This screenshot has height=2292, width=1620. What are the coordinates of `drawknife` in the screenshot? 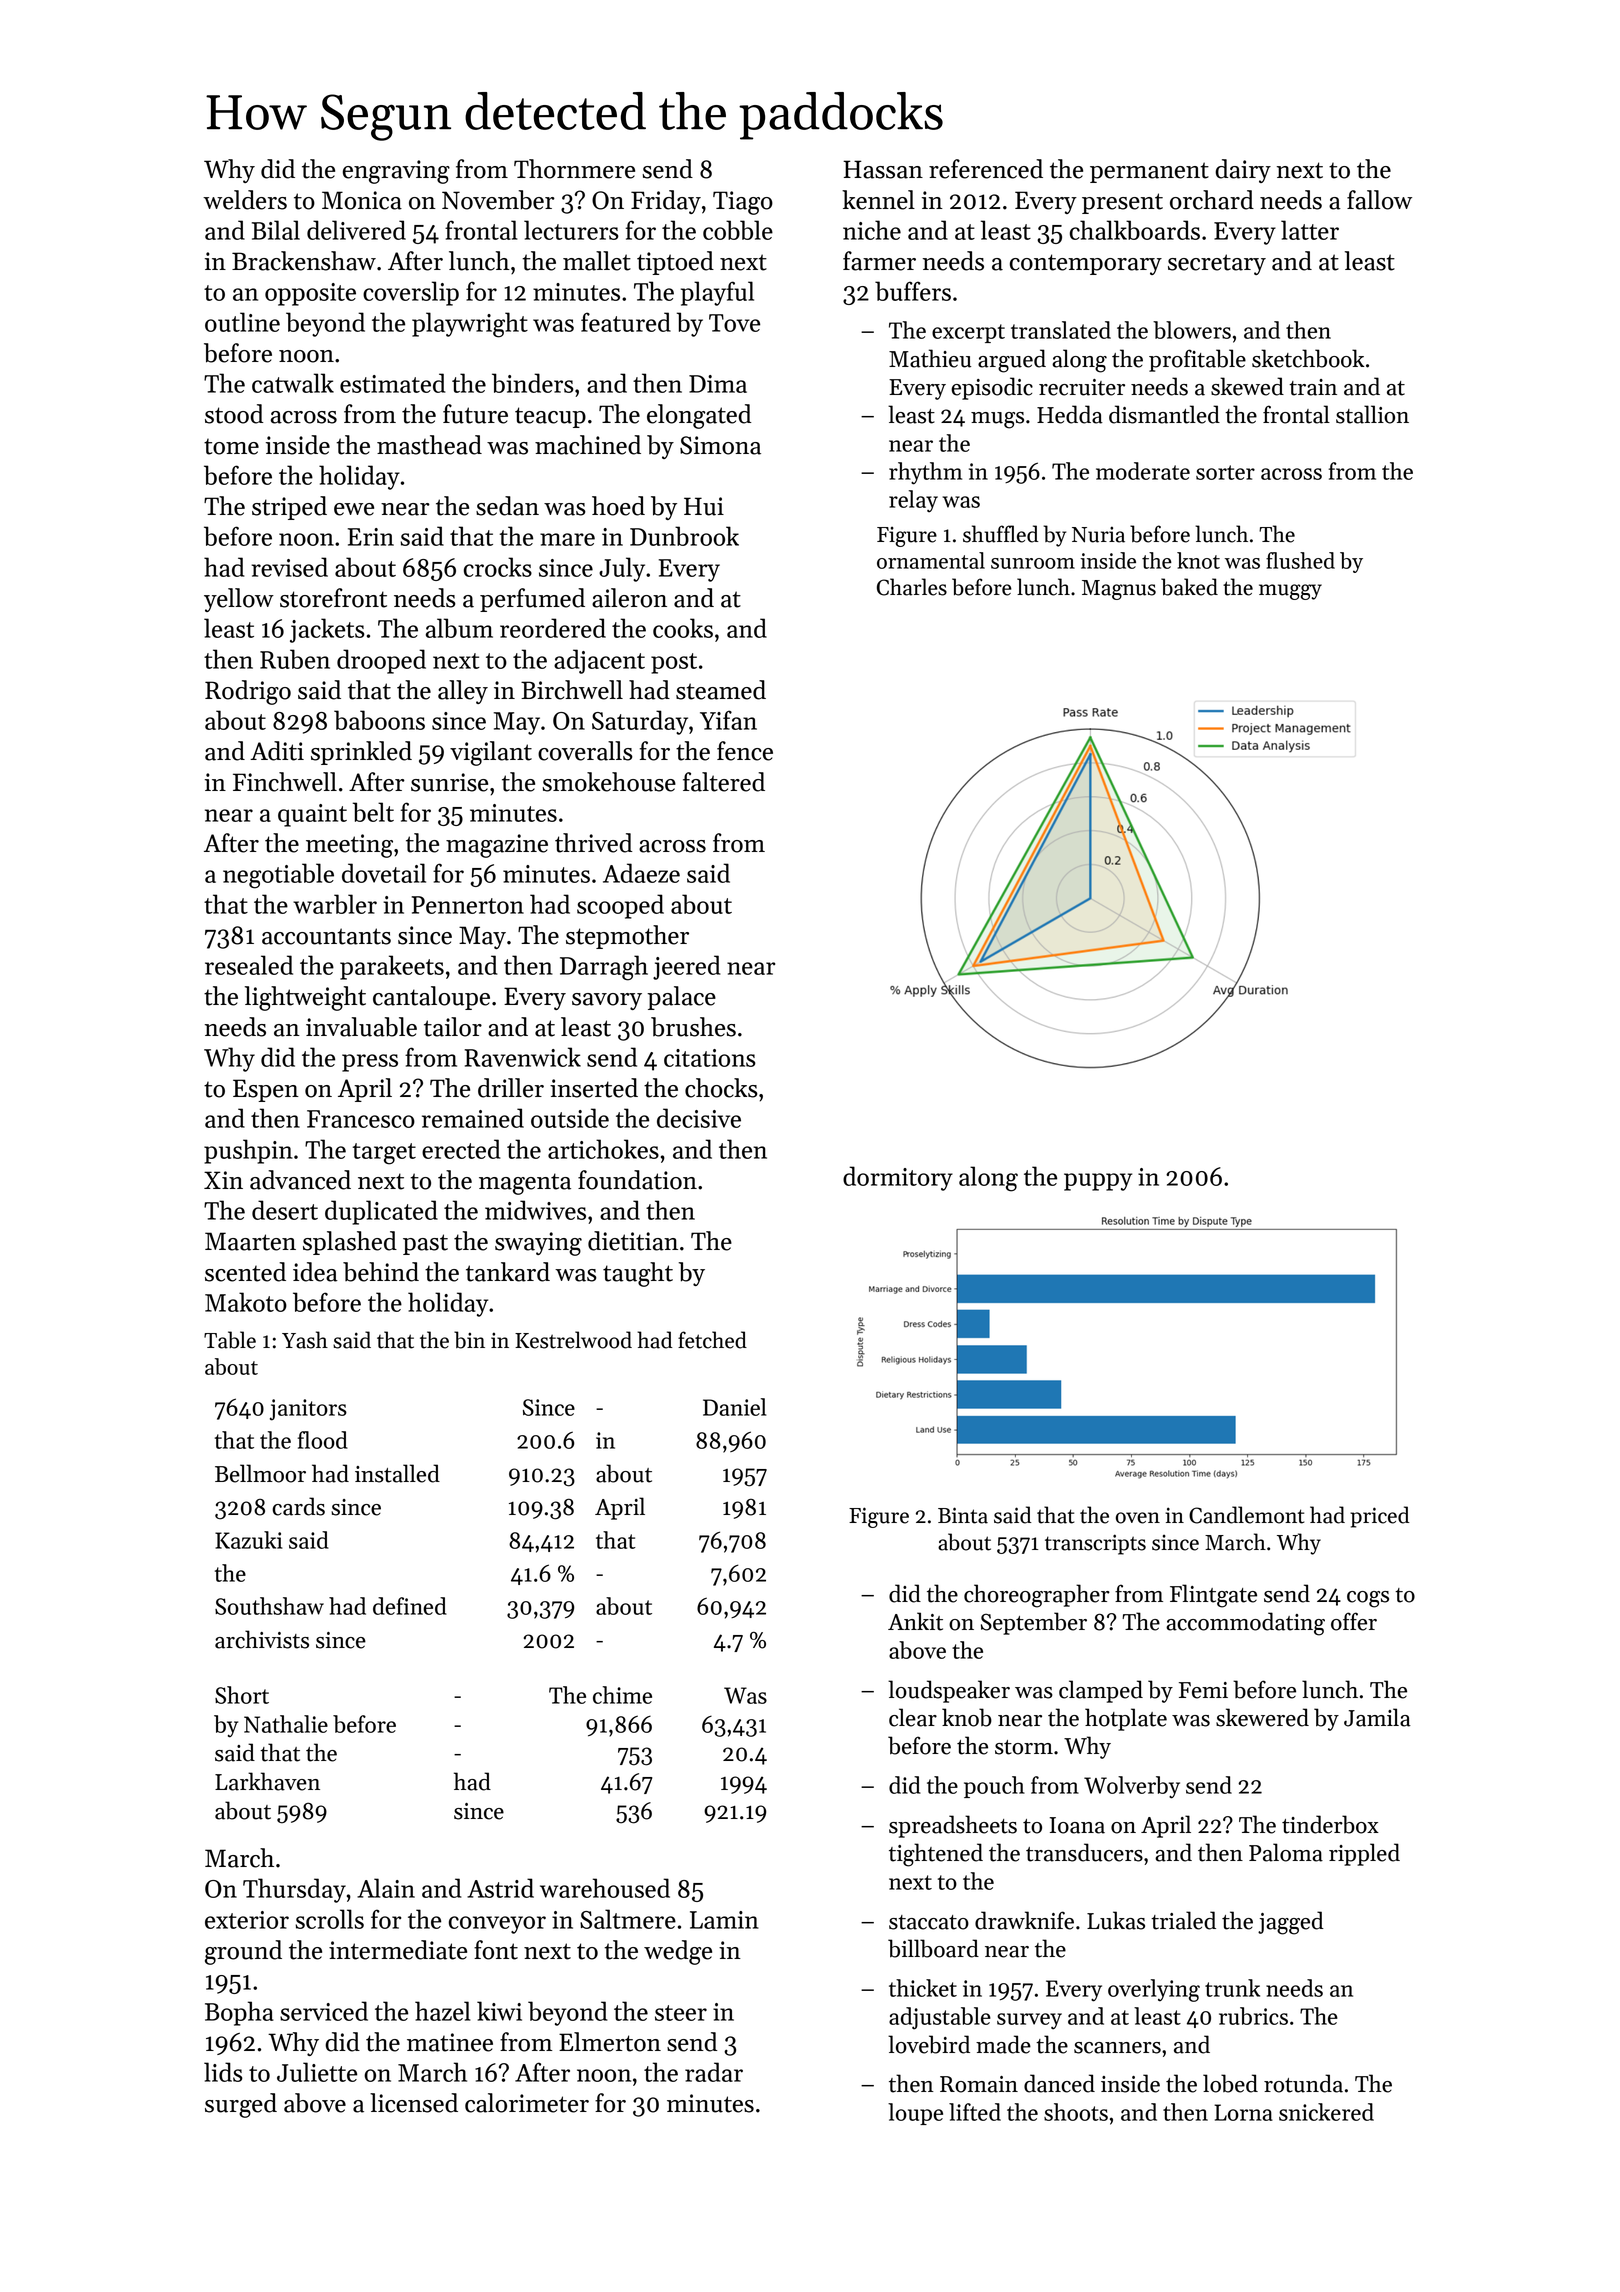 It's located at (1024, 1920).
